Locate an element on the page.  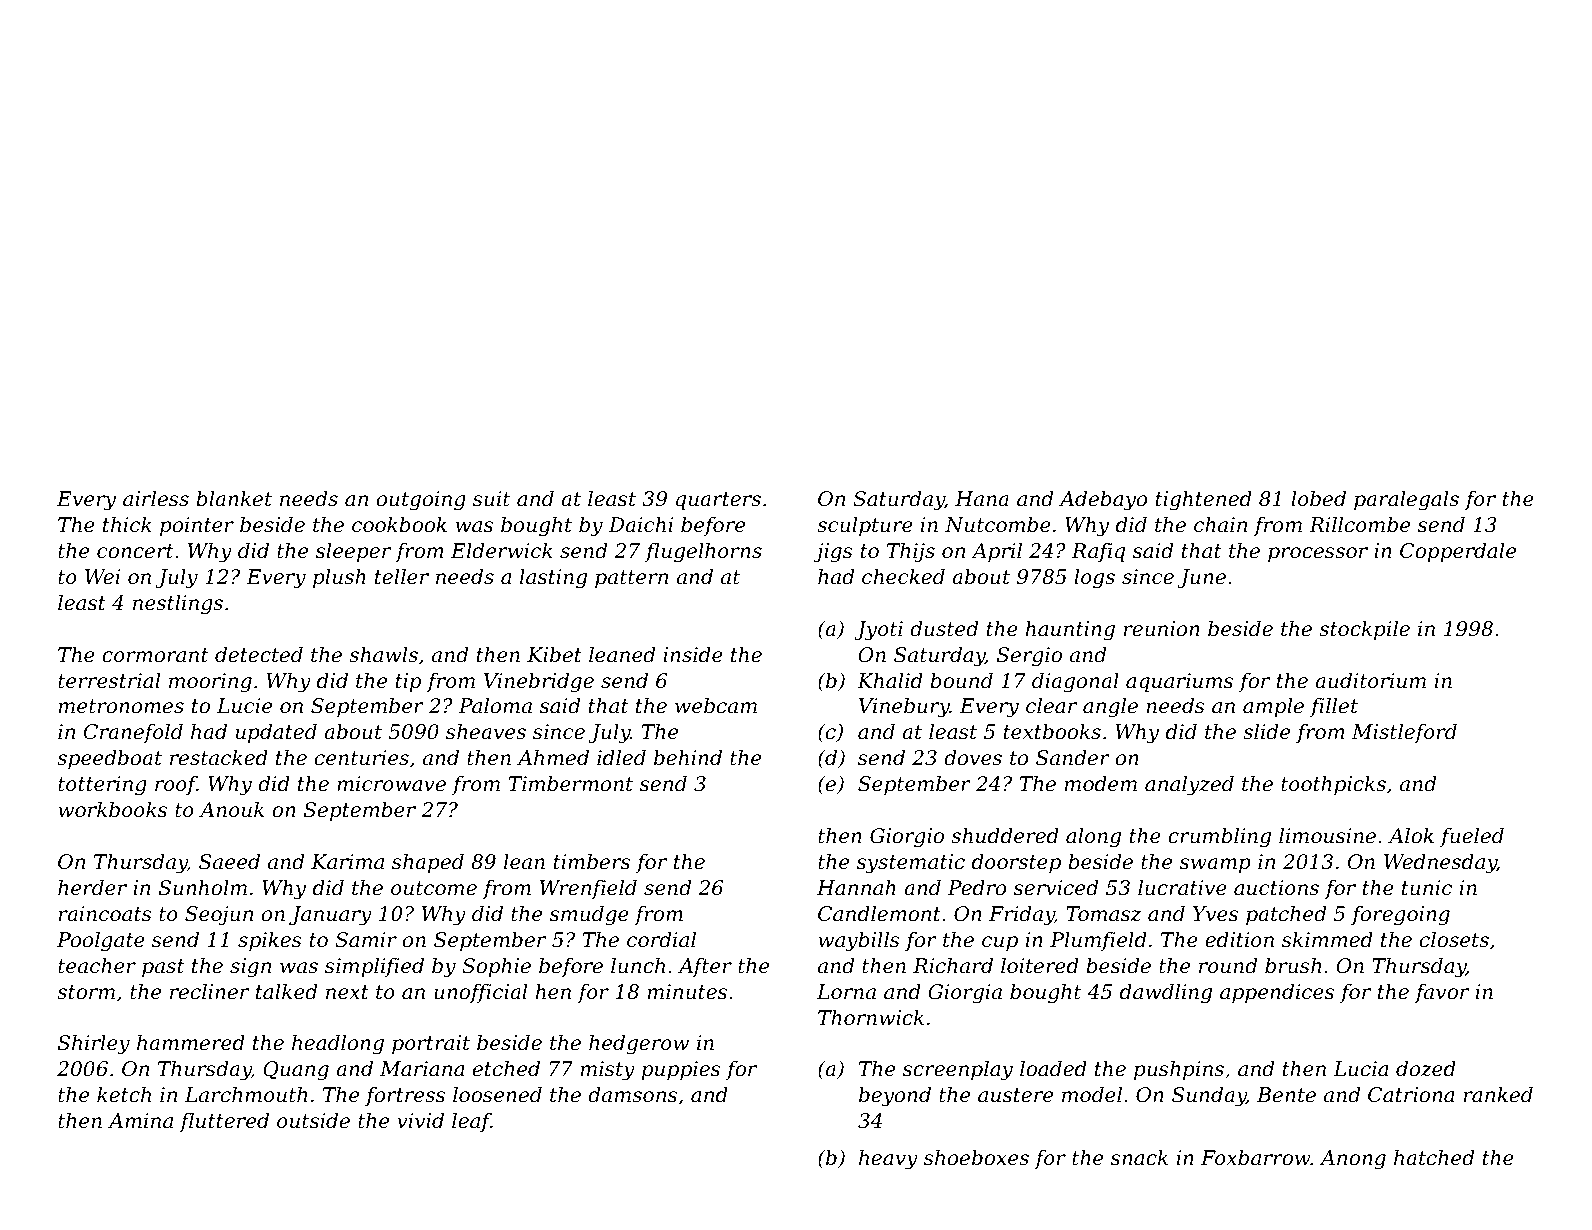
outgoing is located at coordinates (421, 501).
